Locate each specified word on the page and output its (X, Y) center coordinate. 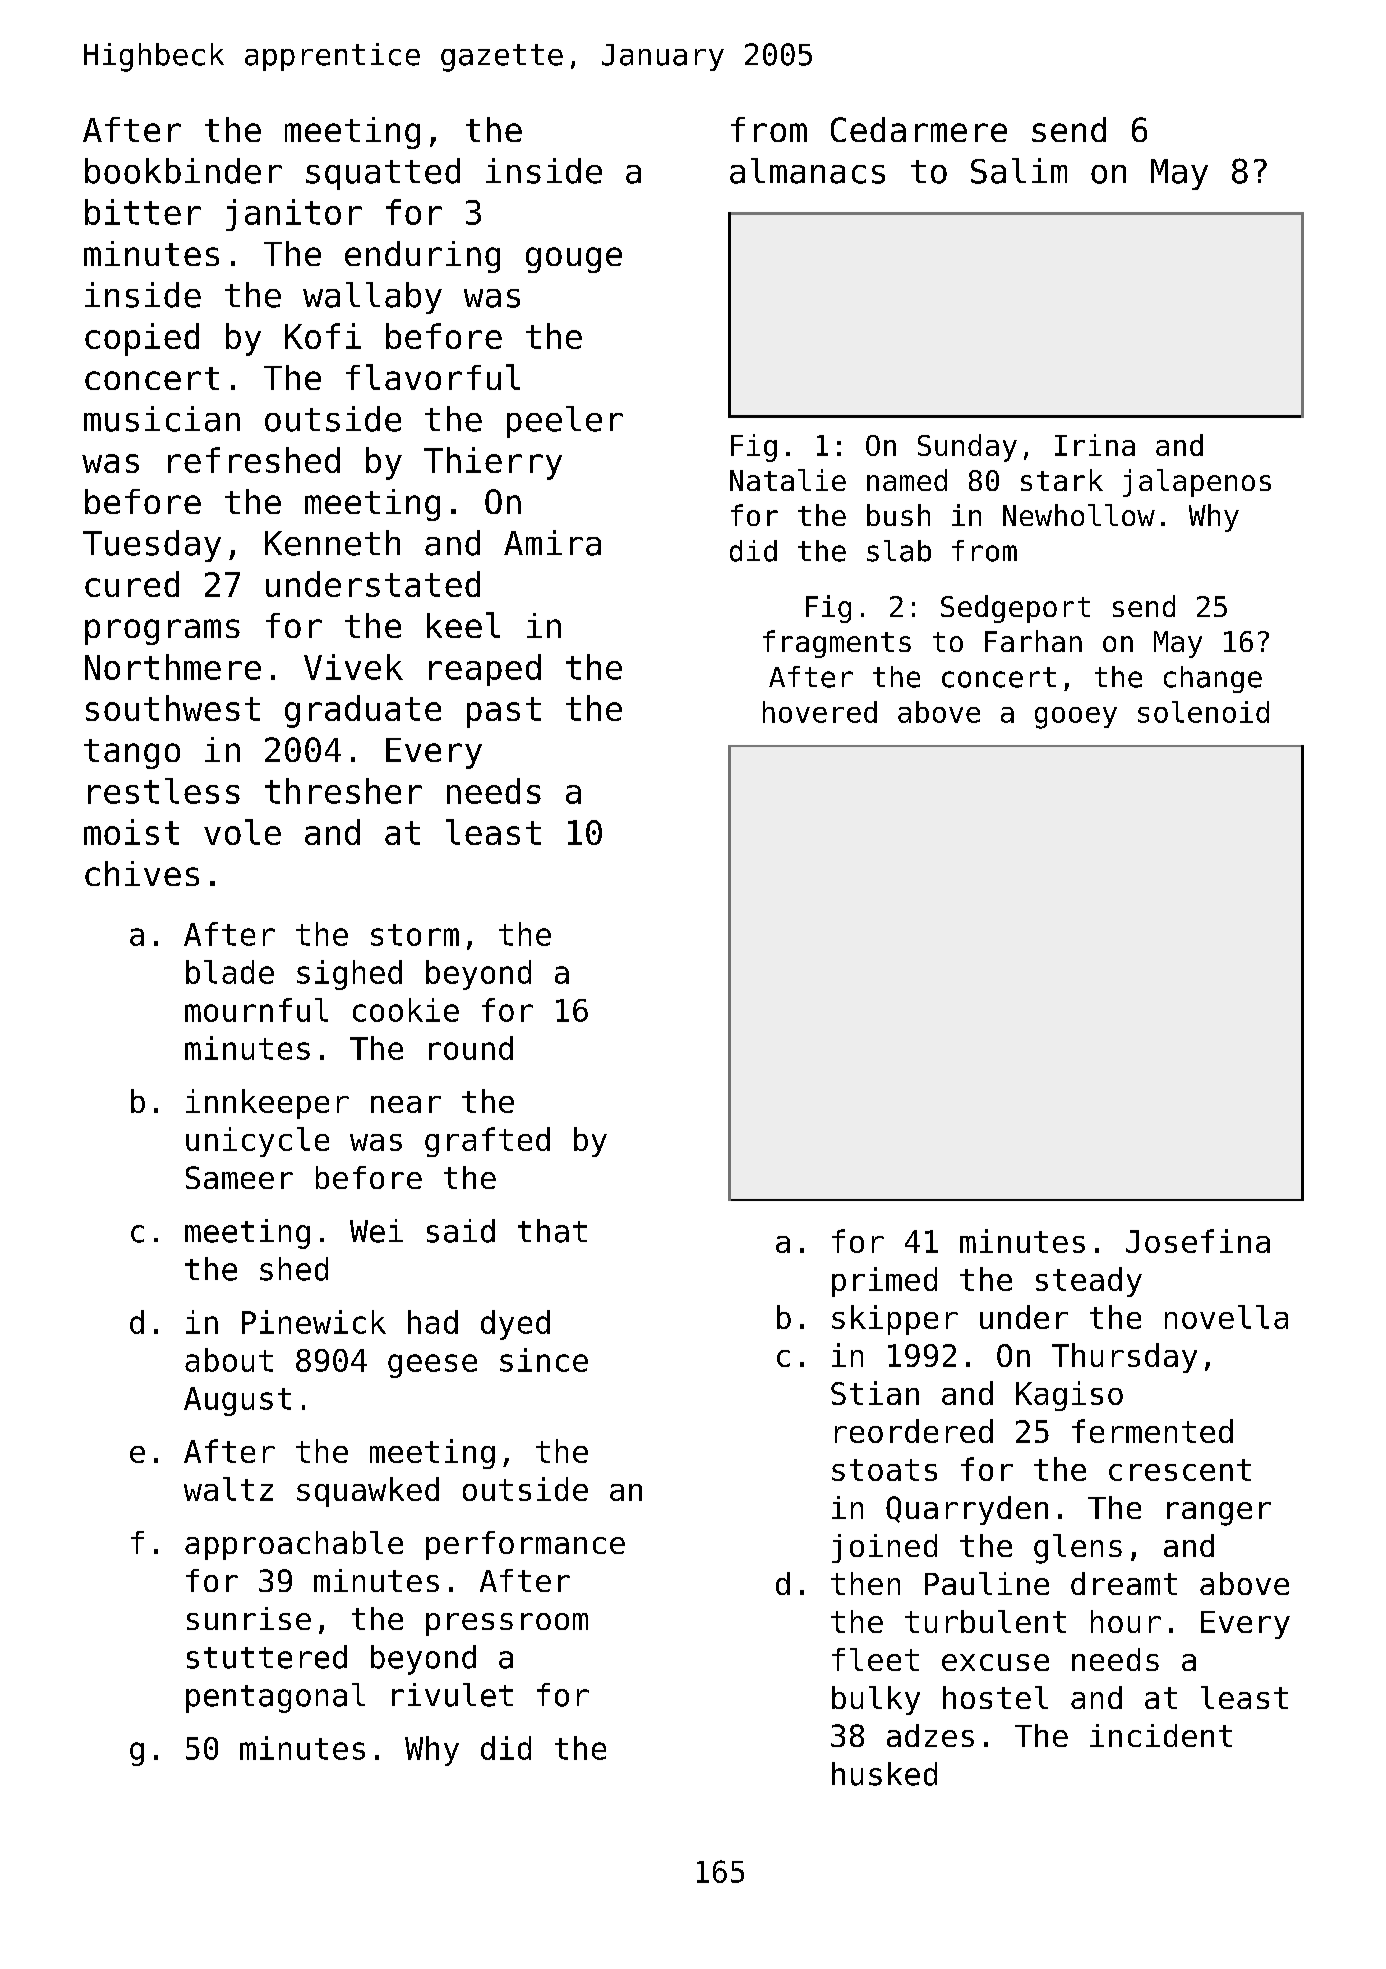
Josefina (1198, 1241)
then (865, 1583)
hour (1126, 1621)
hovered (820, 712)
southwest (173, 708)
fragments (837, 644)
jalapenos (1197, 483)
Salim (1019, 171)
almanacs (807, 171)
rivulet (452, 1695)
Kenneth (332, 543)
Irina (1095, 445)
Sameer (239, 1177)
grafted (487, 1142)
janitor (294, 215)
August (237, 1401)
